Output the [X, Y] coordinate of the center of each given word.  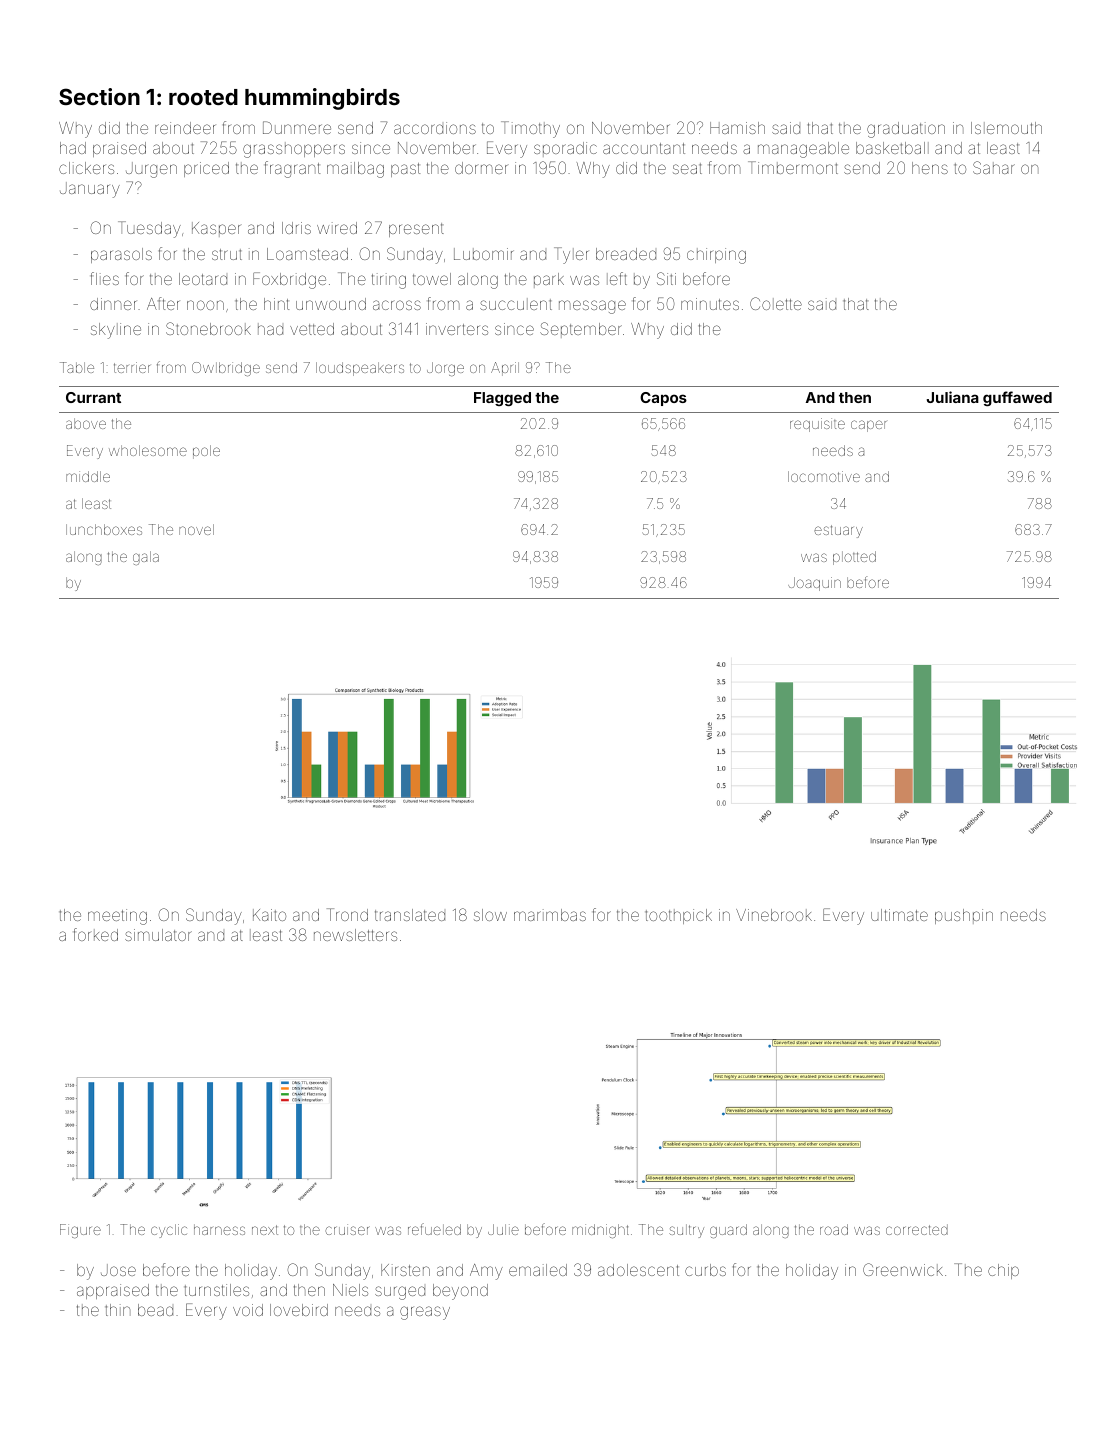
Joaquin [814, 584]
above [86, 423]
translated [410, 915]
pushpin [964, 916]
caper [869, 426]
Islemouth [1006, 128]
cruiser [347, 1229]
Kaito [269, 915]
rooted [203, 97]
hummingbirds [322, 99]
